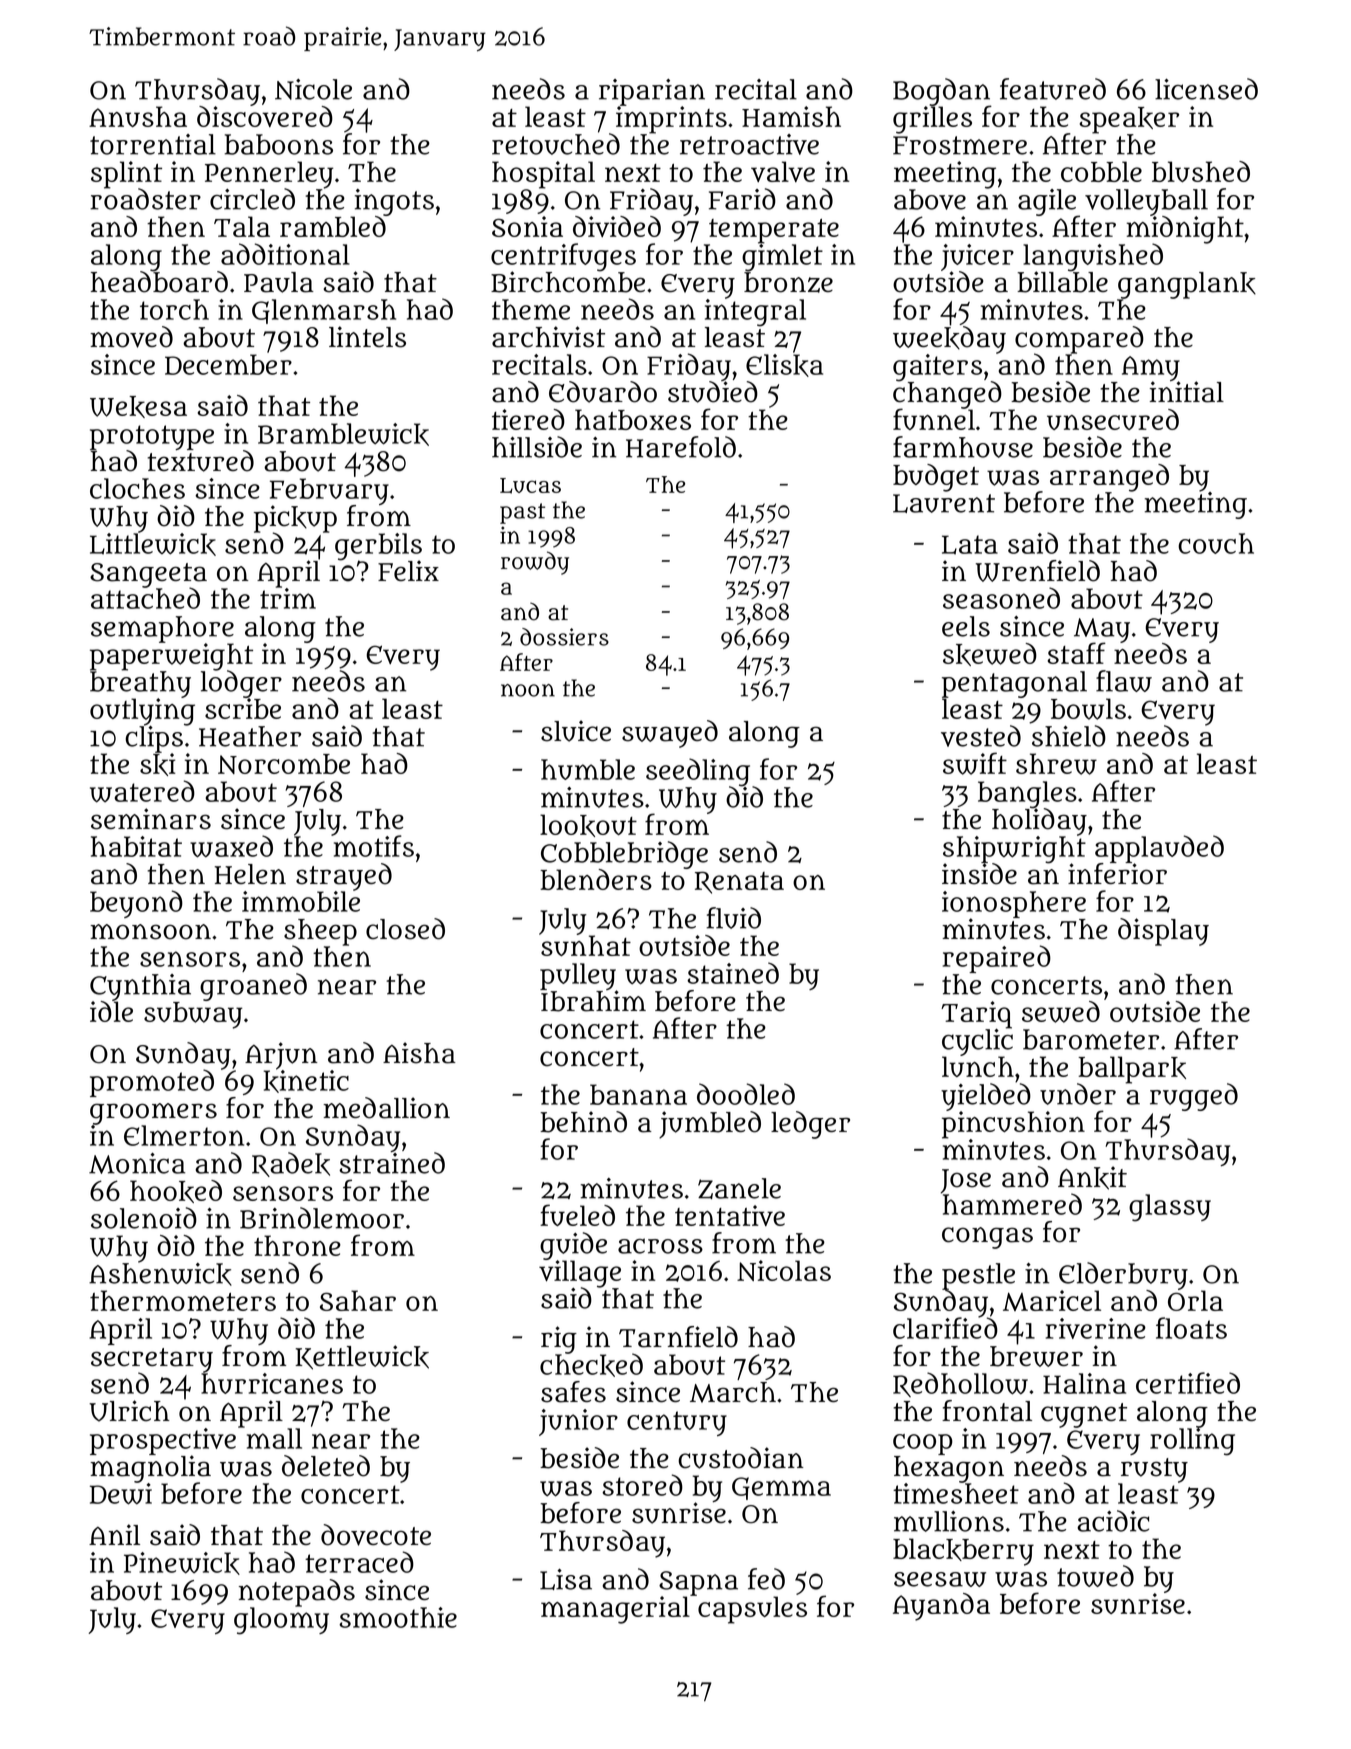 This screenshot has height=1749, width=1351. I want to click on hillside, so click(537, 447).
